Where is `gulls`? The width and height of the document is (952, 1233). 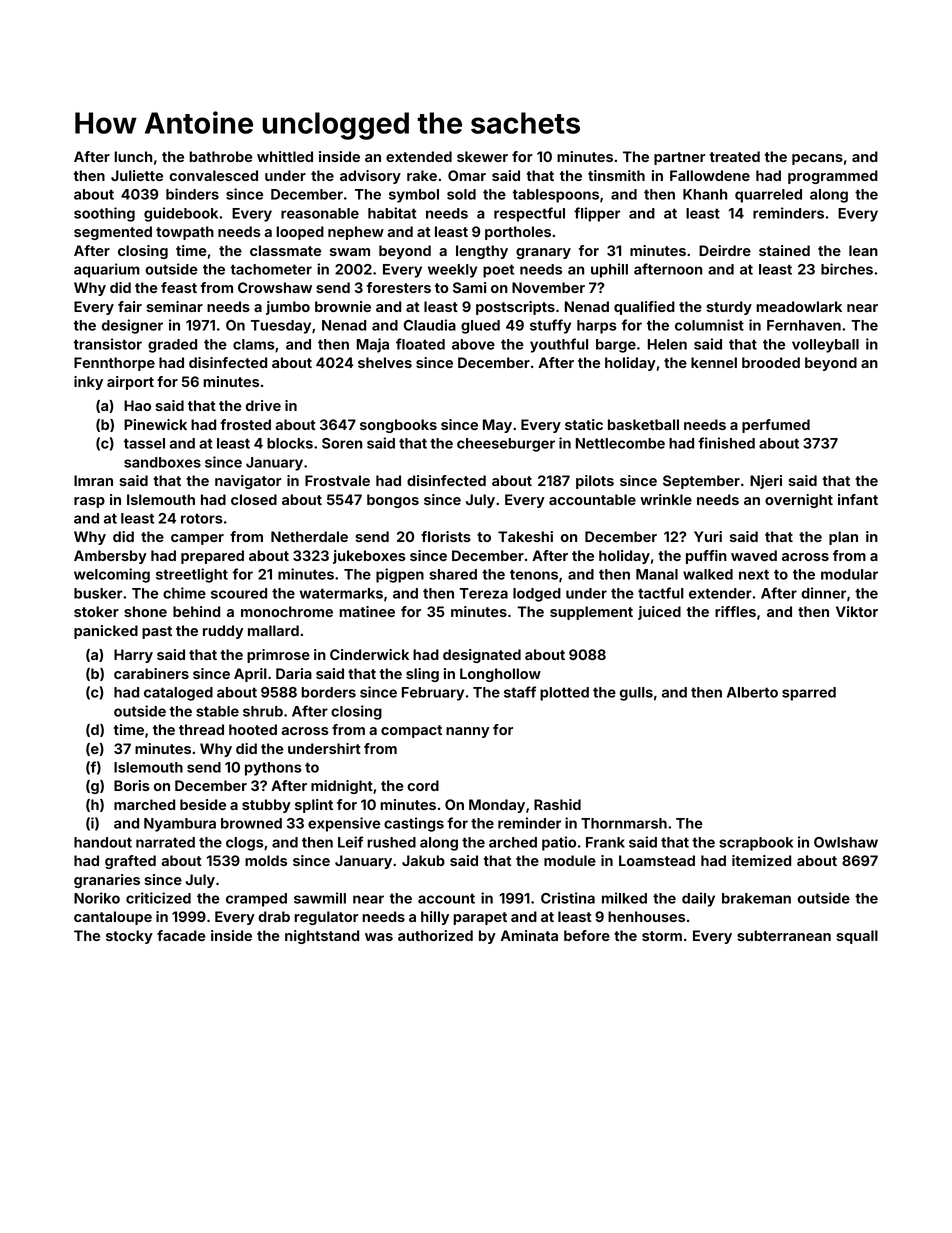
gulls is located at coordinates (636, 694).
